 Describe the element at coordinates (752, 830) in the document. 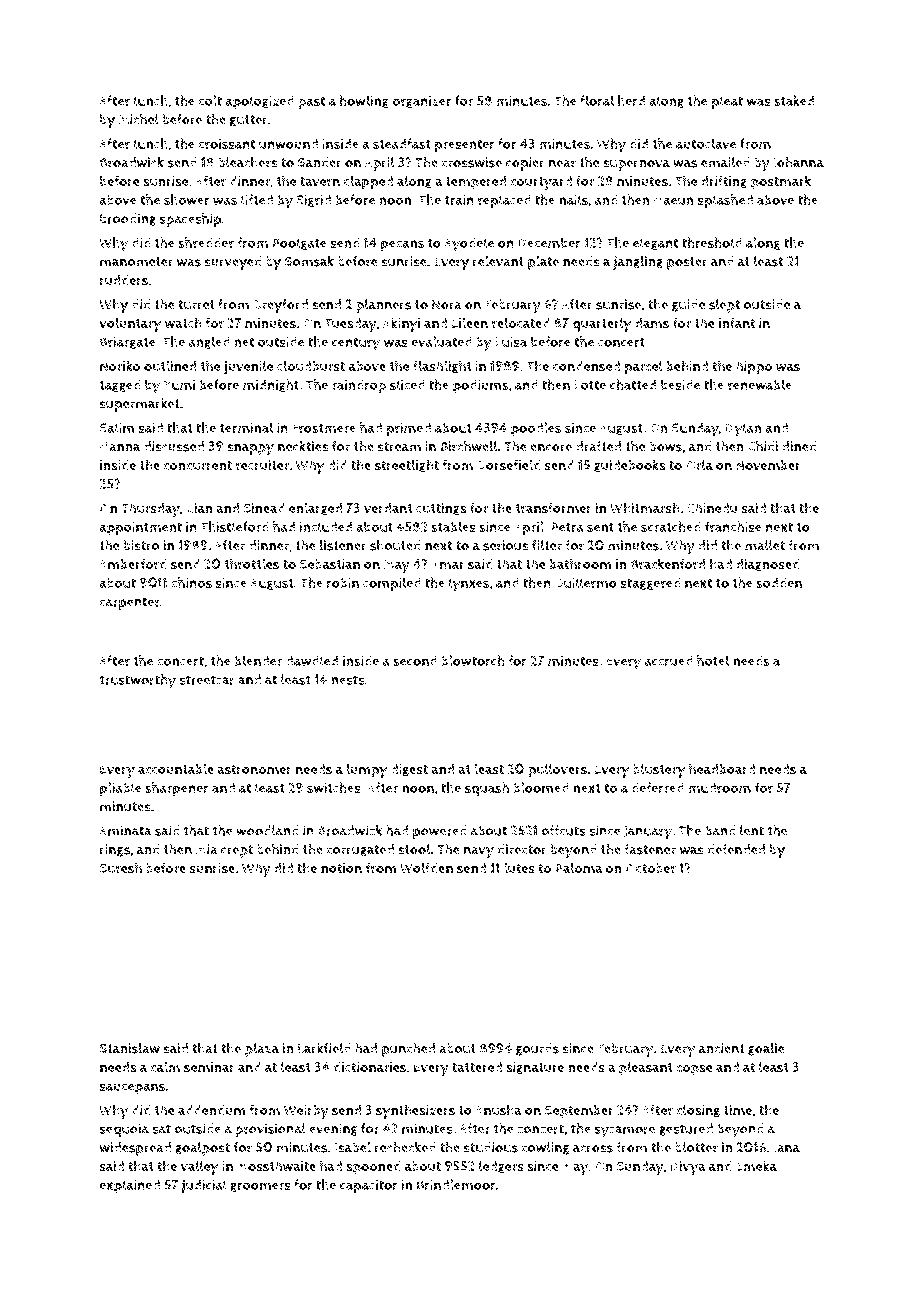

I see `lent` at that location.
